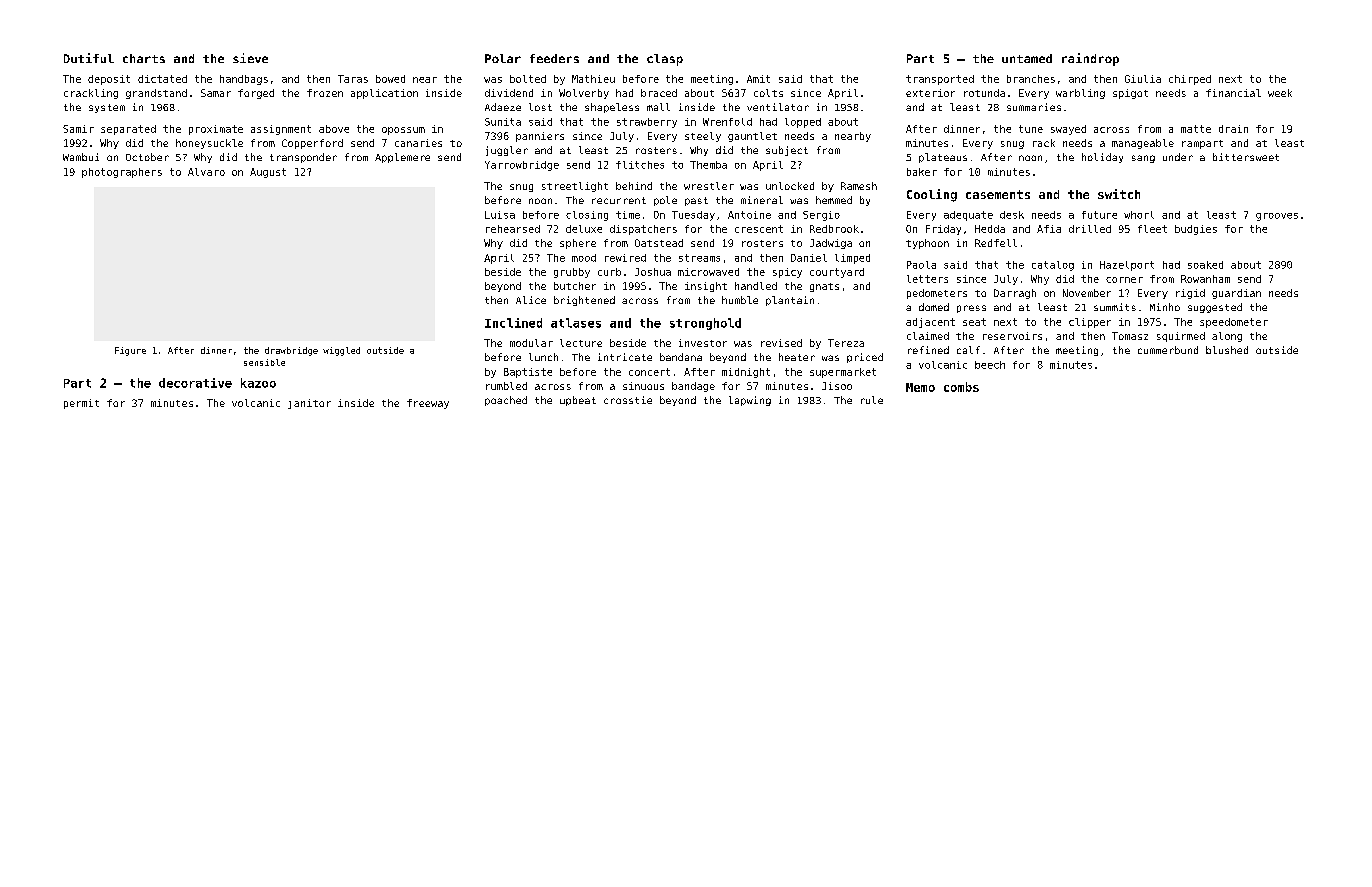  Describe the element at coordinates (703, 137) in the screenshot. I see `steely` at that location.
